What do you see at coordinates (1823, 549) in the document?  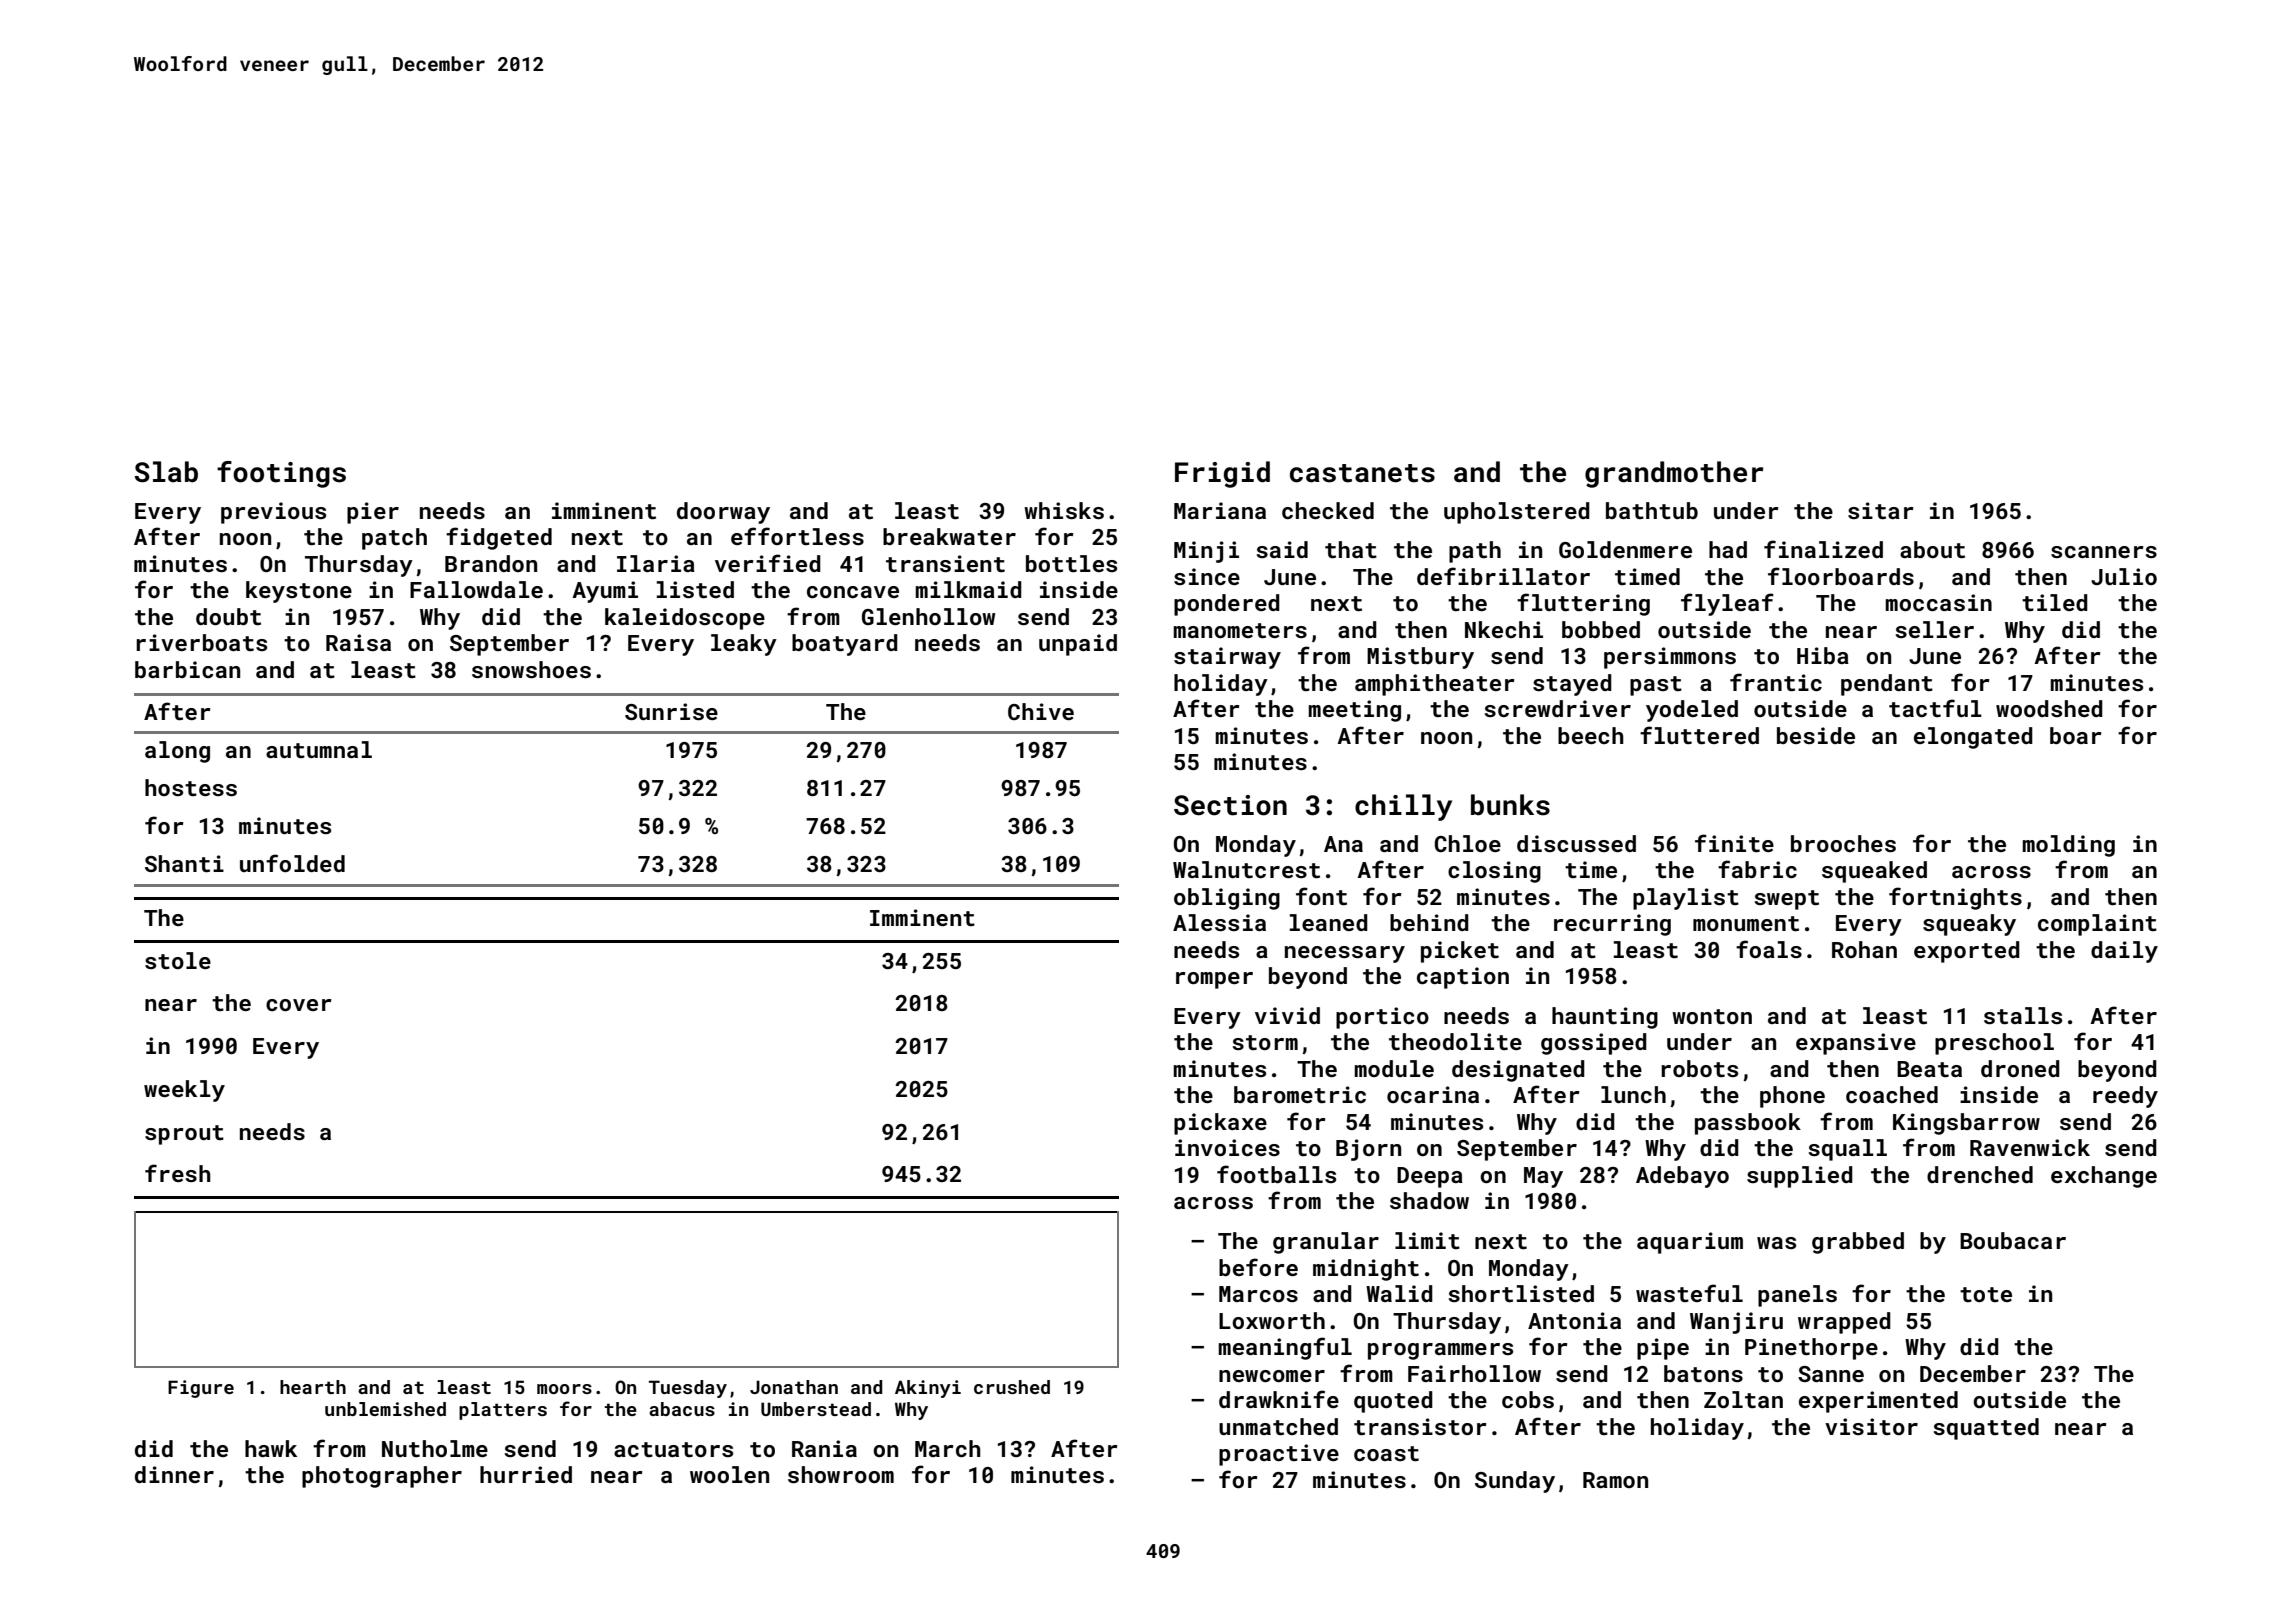 I see `finalized` at bounding box center [1823, 549].
